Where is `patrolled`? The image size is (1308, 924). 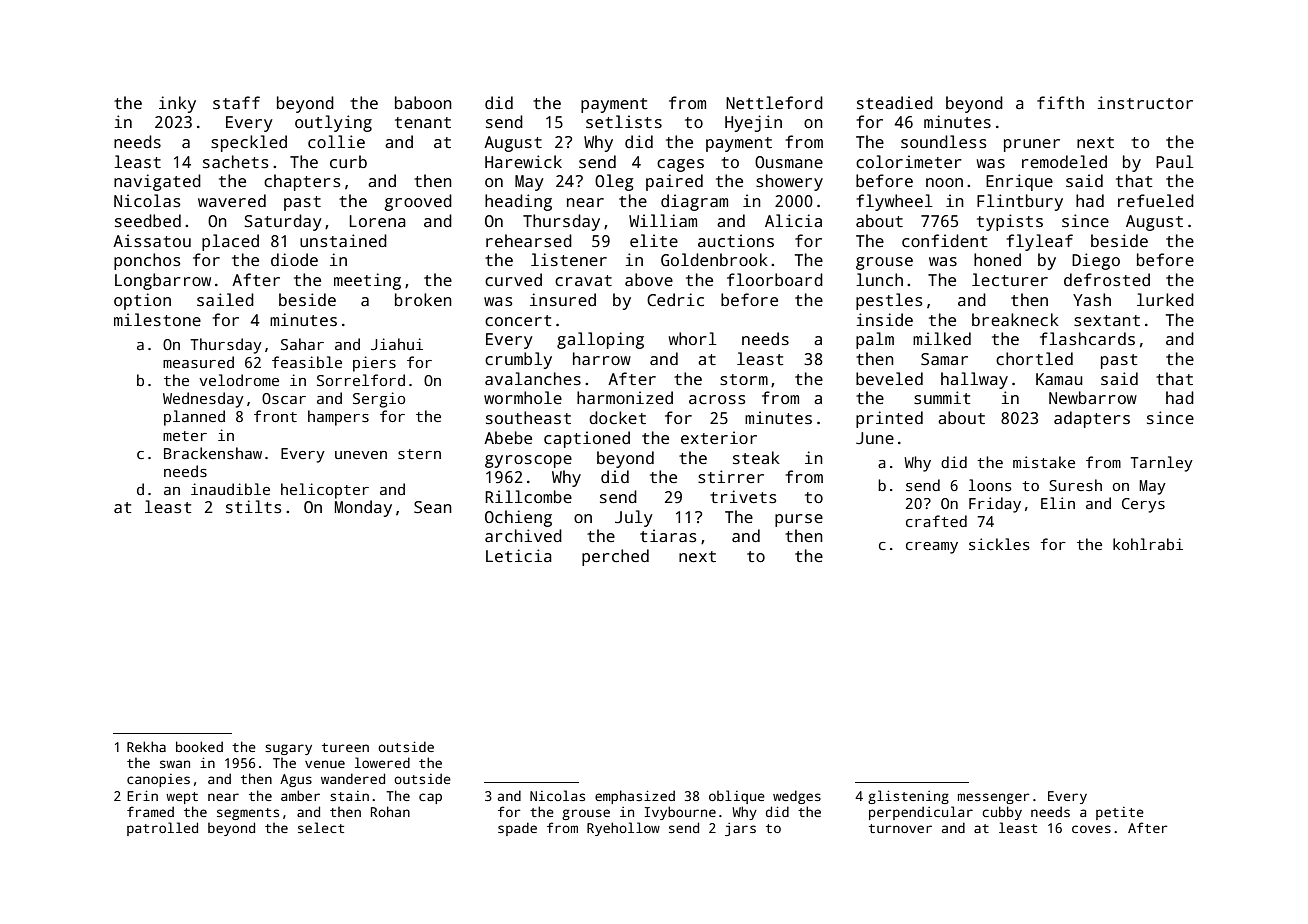
patrolled is located at coordinates (162, 829).
